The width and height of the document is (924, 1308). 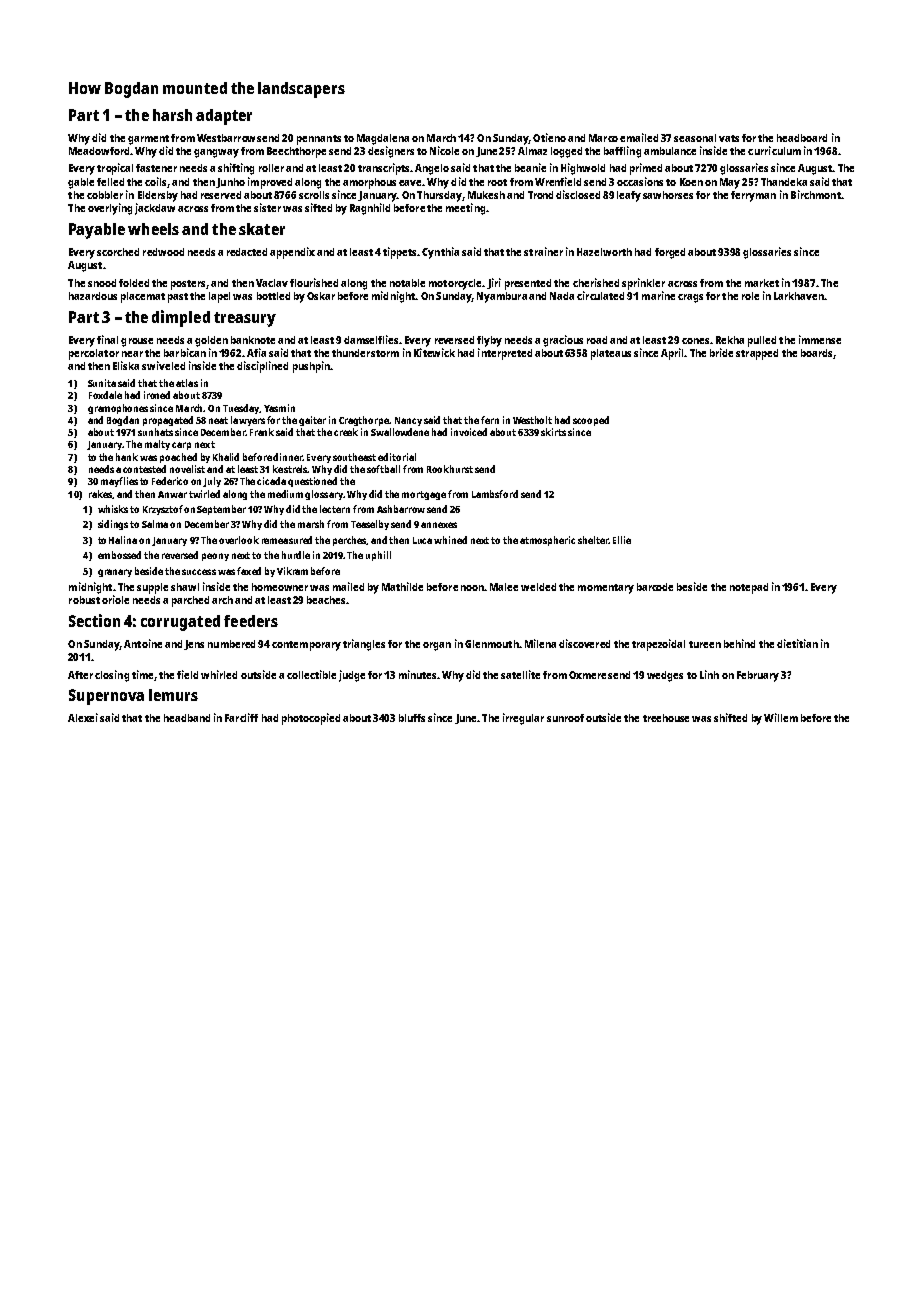 I want to click on Afia, so click(x=256, y=352).
